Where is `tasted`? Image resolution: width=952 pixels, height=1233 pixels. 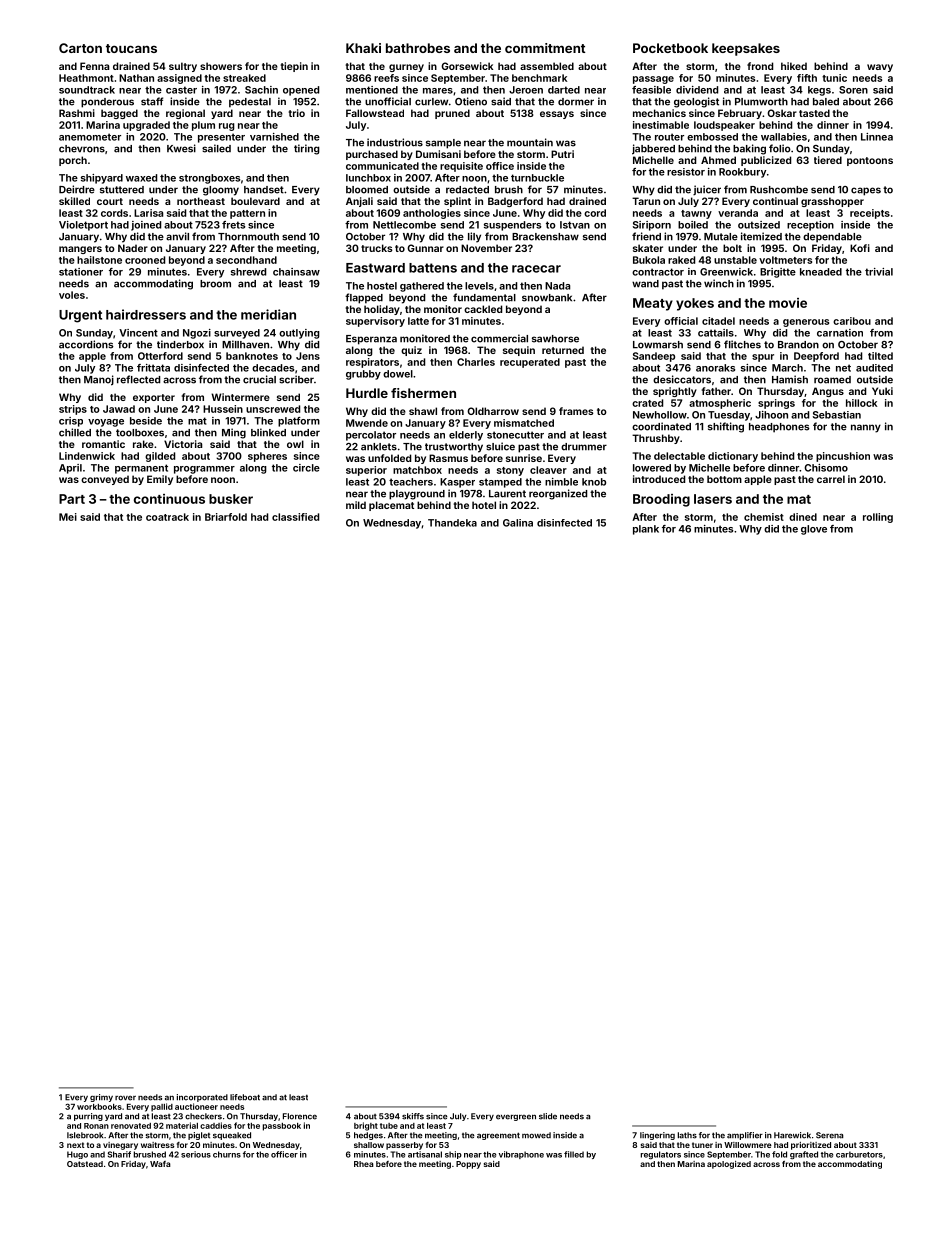
tasted is located at coordinates (814, 113).
